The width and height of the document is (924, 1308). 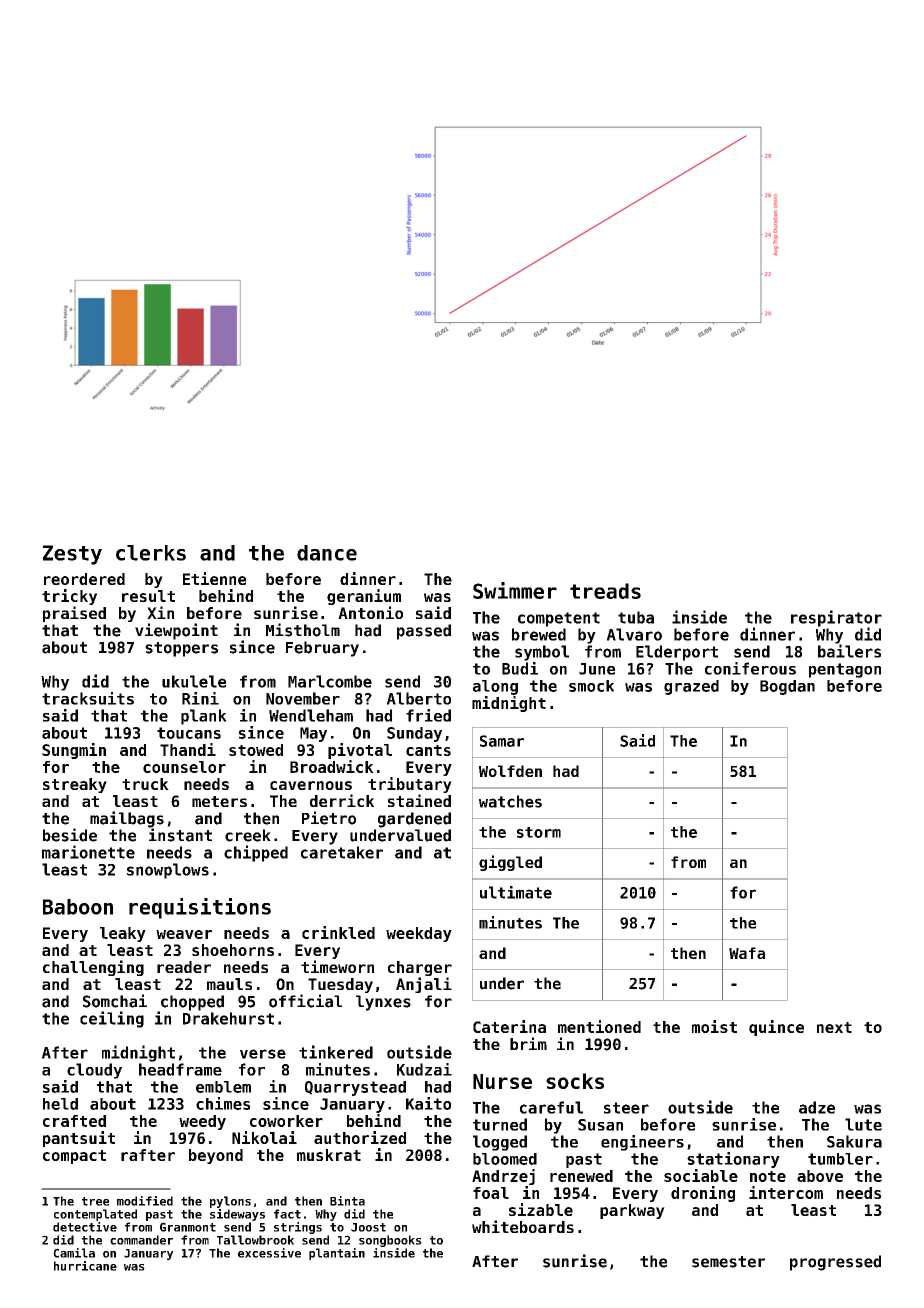 I want to click on socks, so click(x=575, y=1081).
